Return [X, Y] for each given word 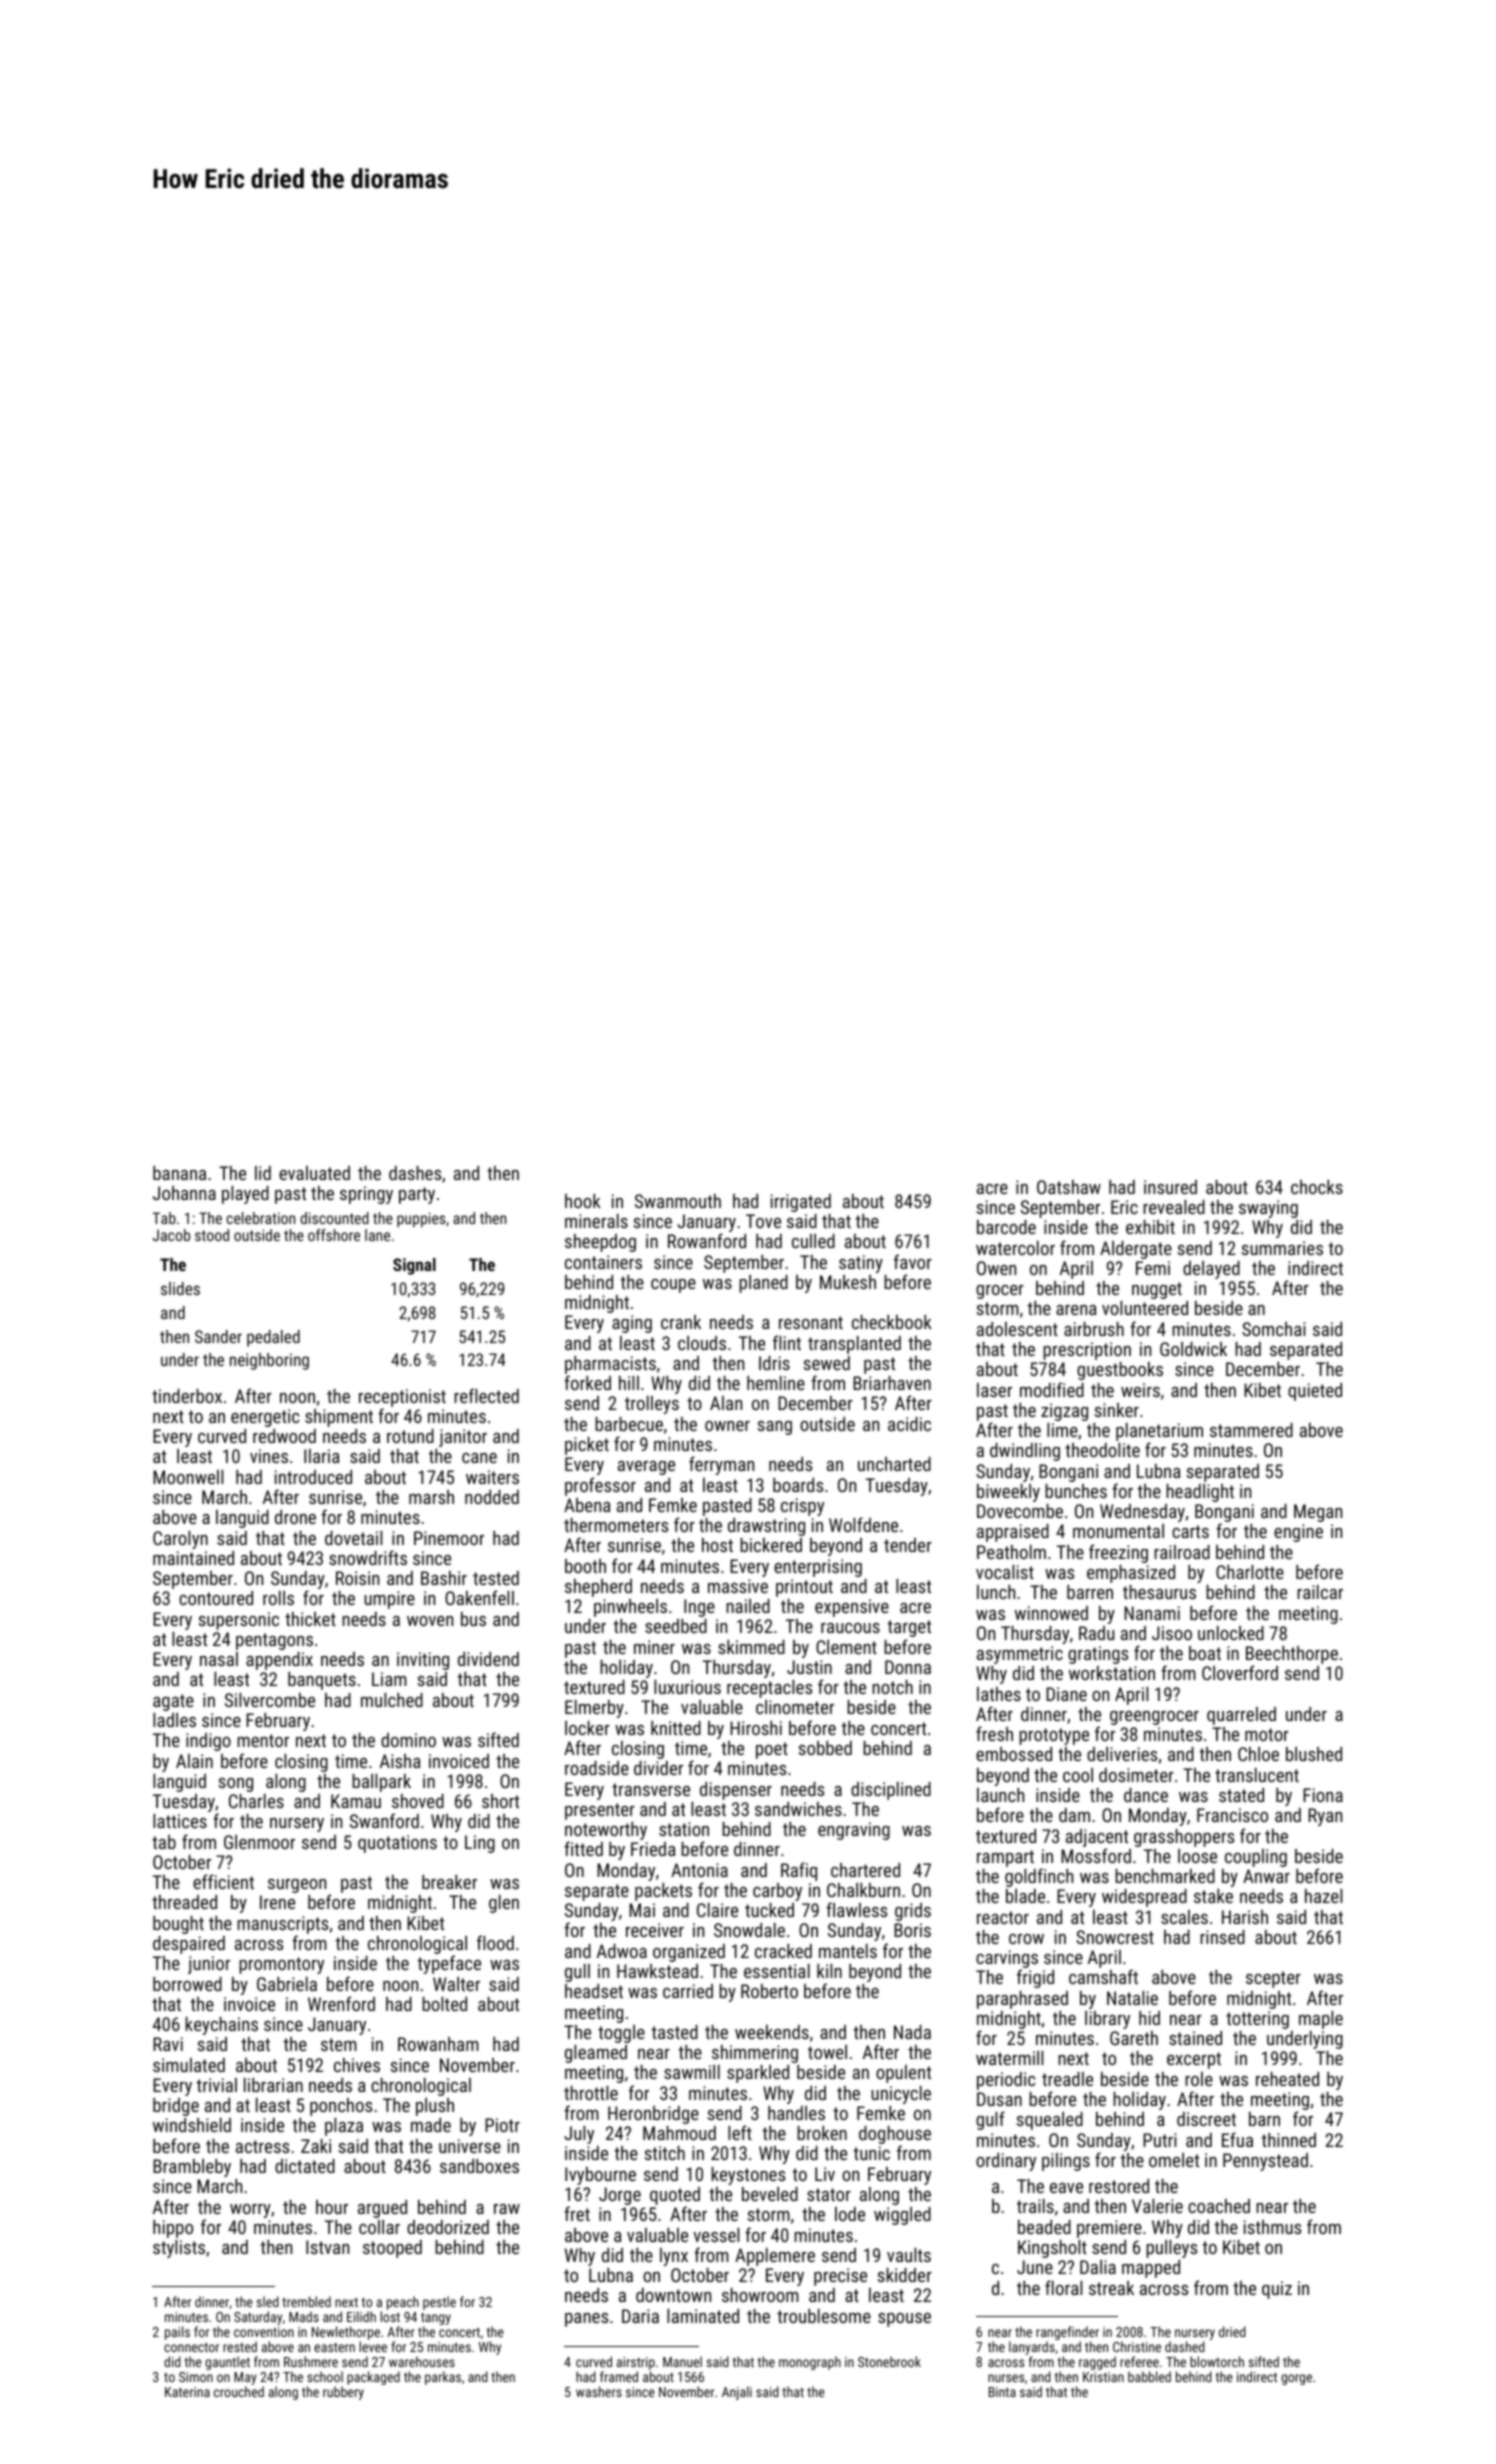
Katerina [187, 2392]
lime [1062, 1430]
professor [600, 1486]
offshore [334, 1235]
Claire [717, 1910]
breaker [449, 1882]
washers [599, 2391]
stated [1241, 1795]
